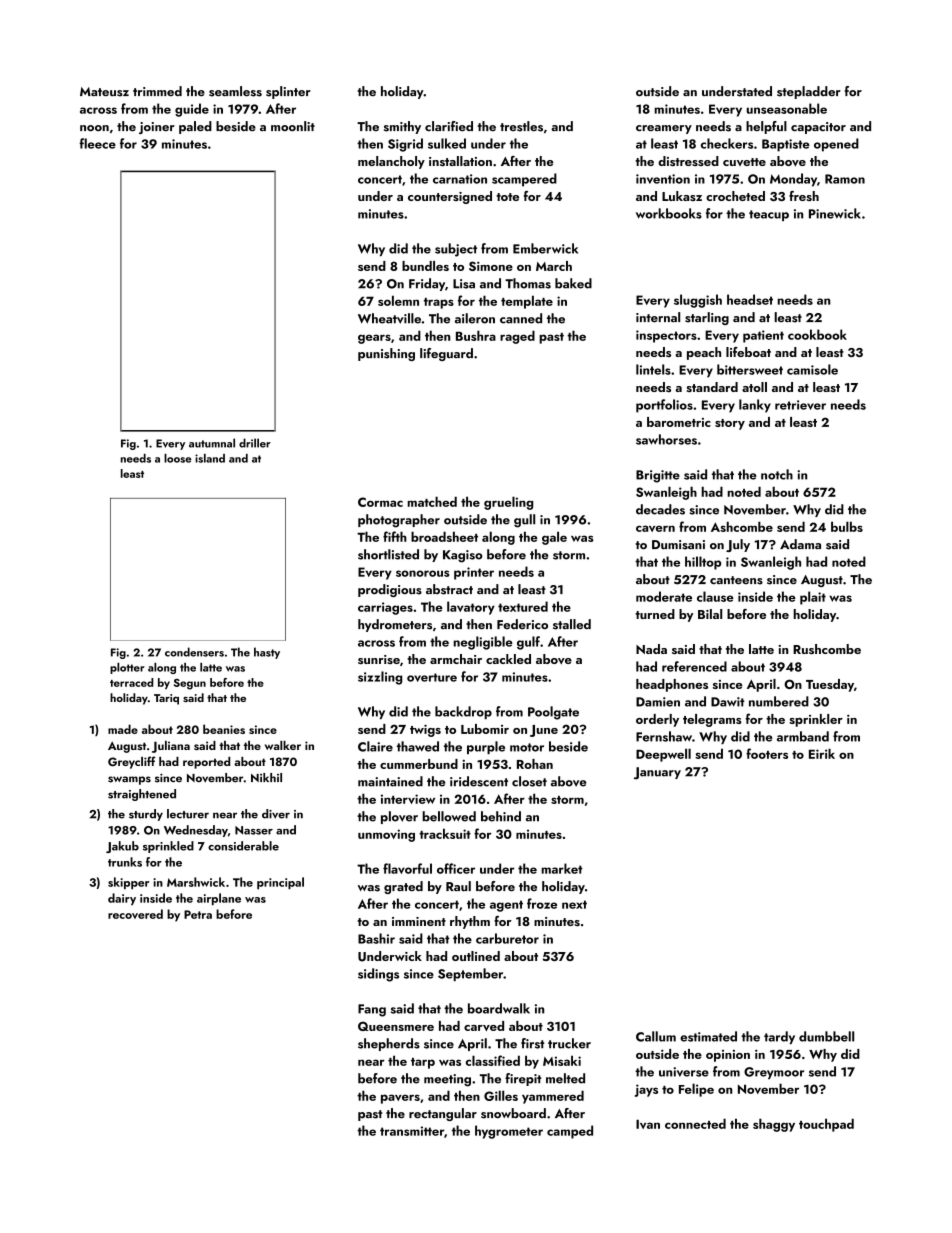 This document has width=952, height=1233. I want to click on splinter, so click(288, 92).
